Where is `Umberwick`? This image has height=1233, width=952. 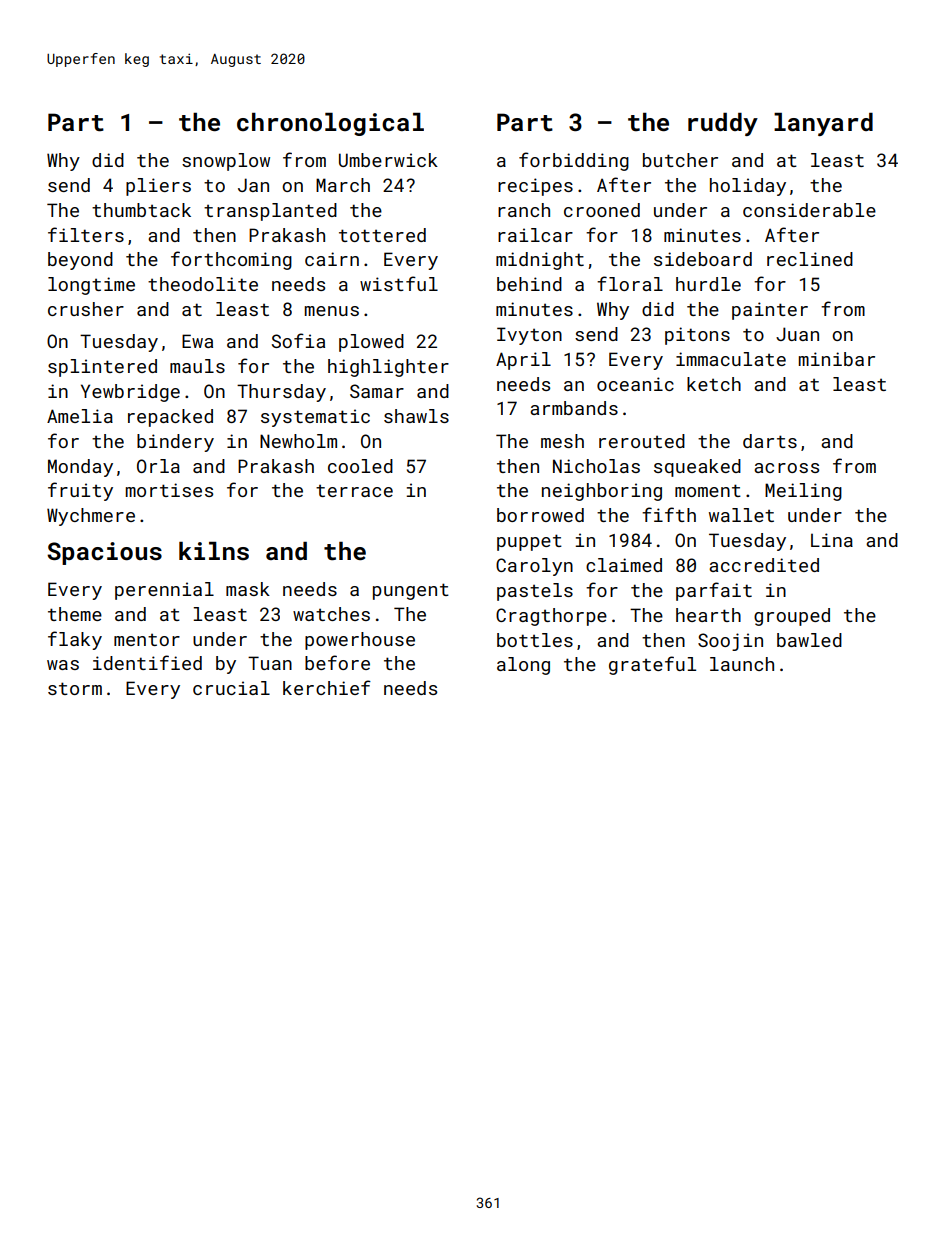
Umberwick is located at coordinates (388, 160).
